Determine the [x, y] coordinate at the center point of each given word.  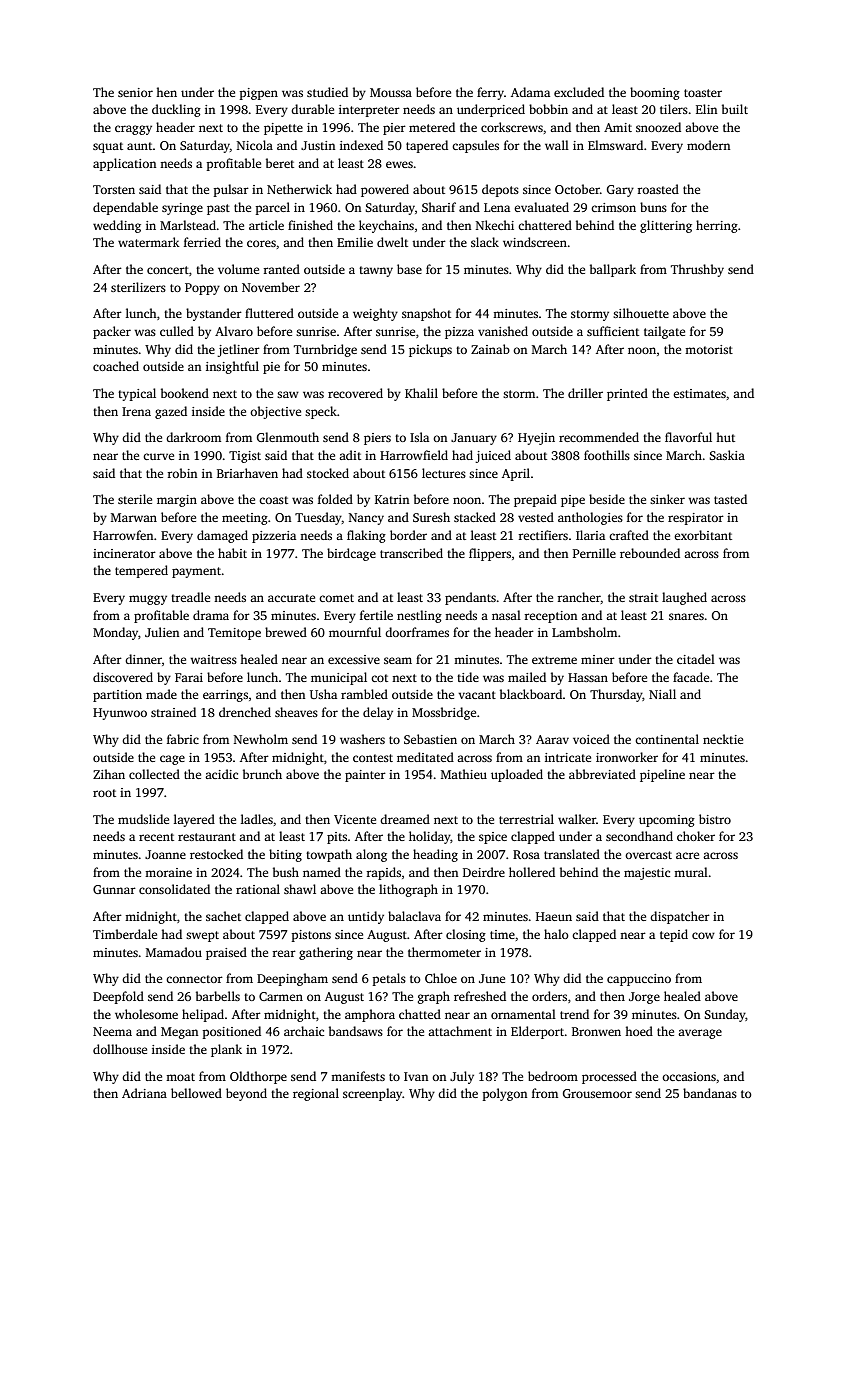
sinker [667, 499]
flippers [490, 554]
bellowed [196, 1093]
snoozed [658, 127]
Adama [530, 92]
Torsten [114, 189]
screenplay [373, 1094]
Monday [115, 633]
